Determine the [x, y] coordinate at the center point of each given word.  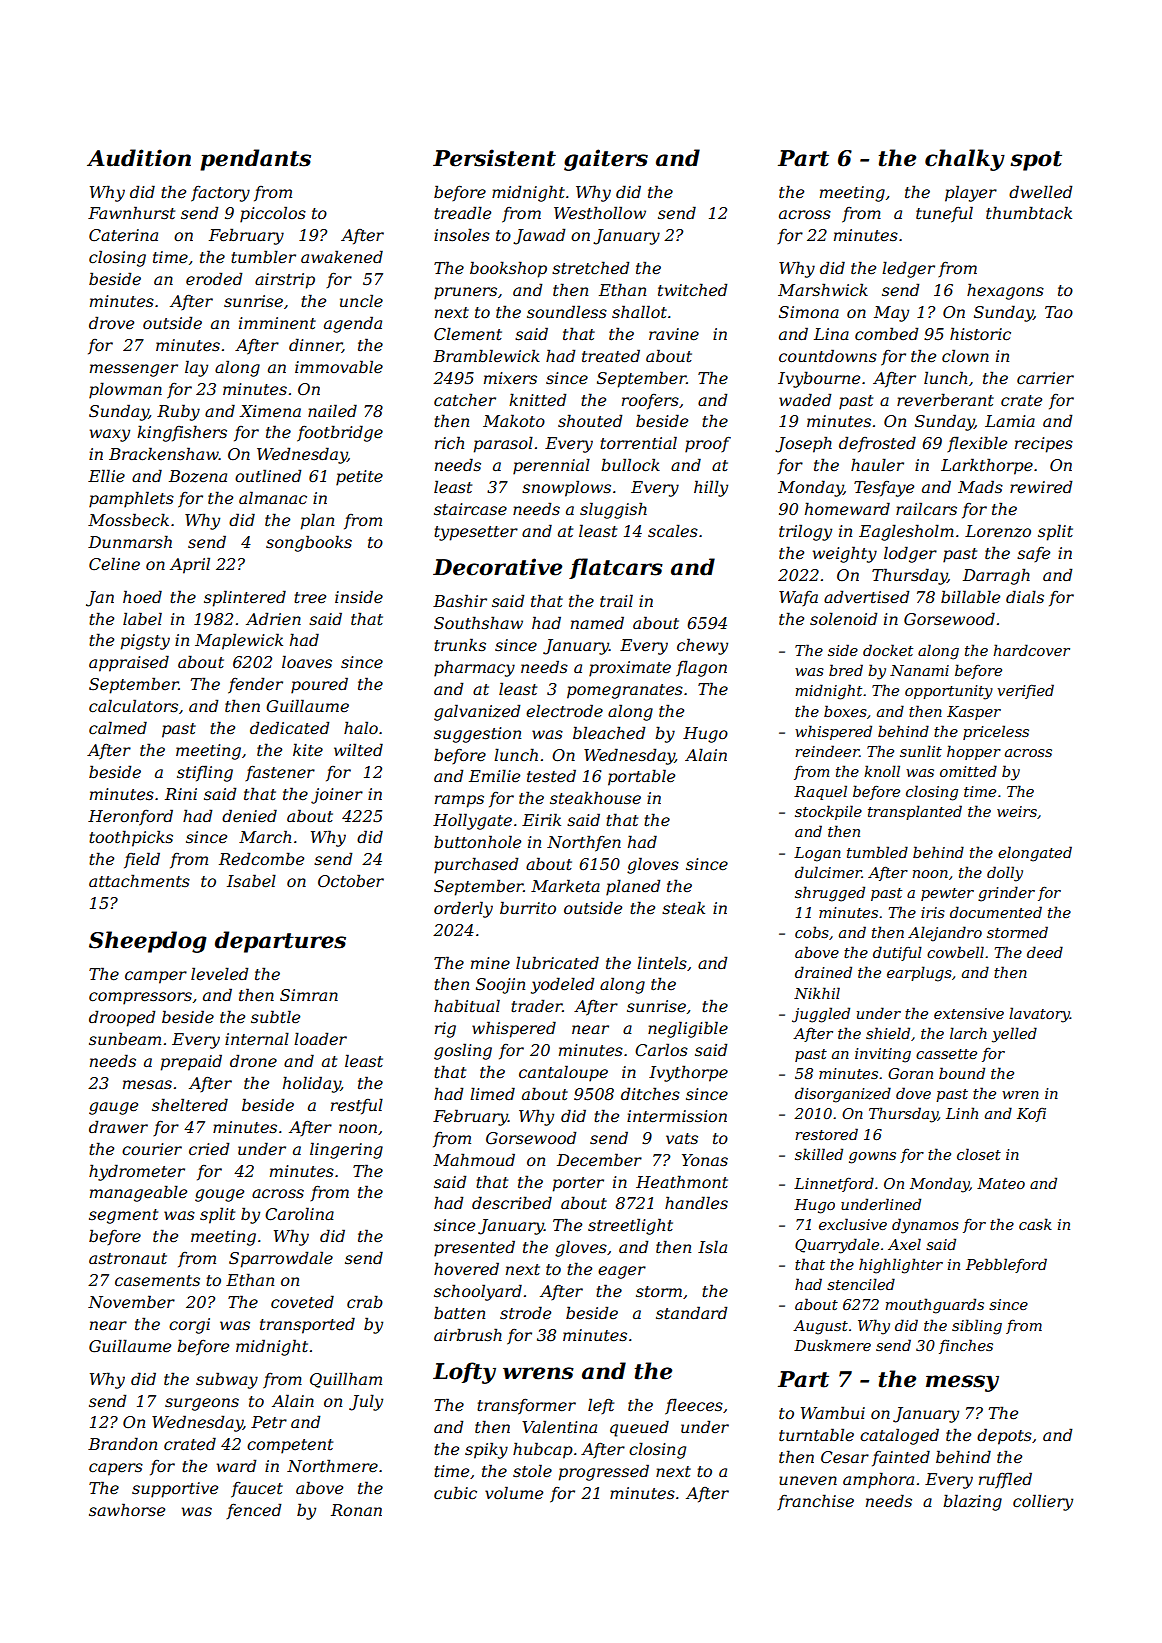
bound [962, 1073]
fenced [254, 1511]
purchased [476, 865]
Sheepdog [148, 942]
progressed [604, 1472]
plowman [125, 390]
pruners [465, 293]
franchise [815, 1502]
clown [965, 355]
